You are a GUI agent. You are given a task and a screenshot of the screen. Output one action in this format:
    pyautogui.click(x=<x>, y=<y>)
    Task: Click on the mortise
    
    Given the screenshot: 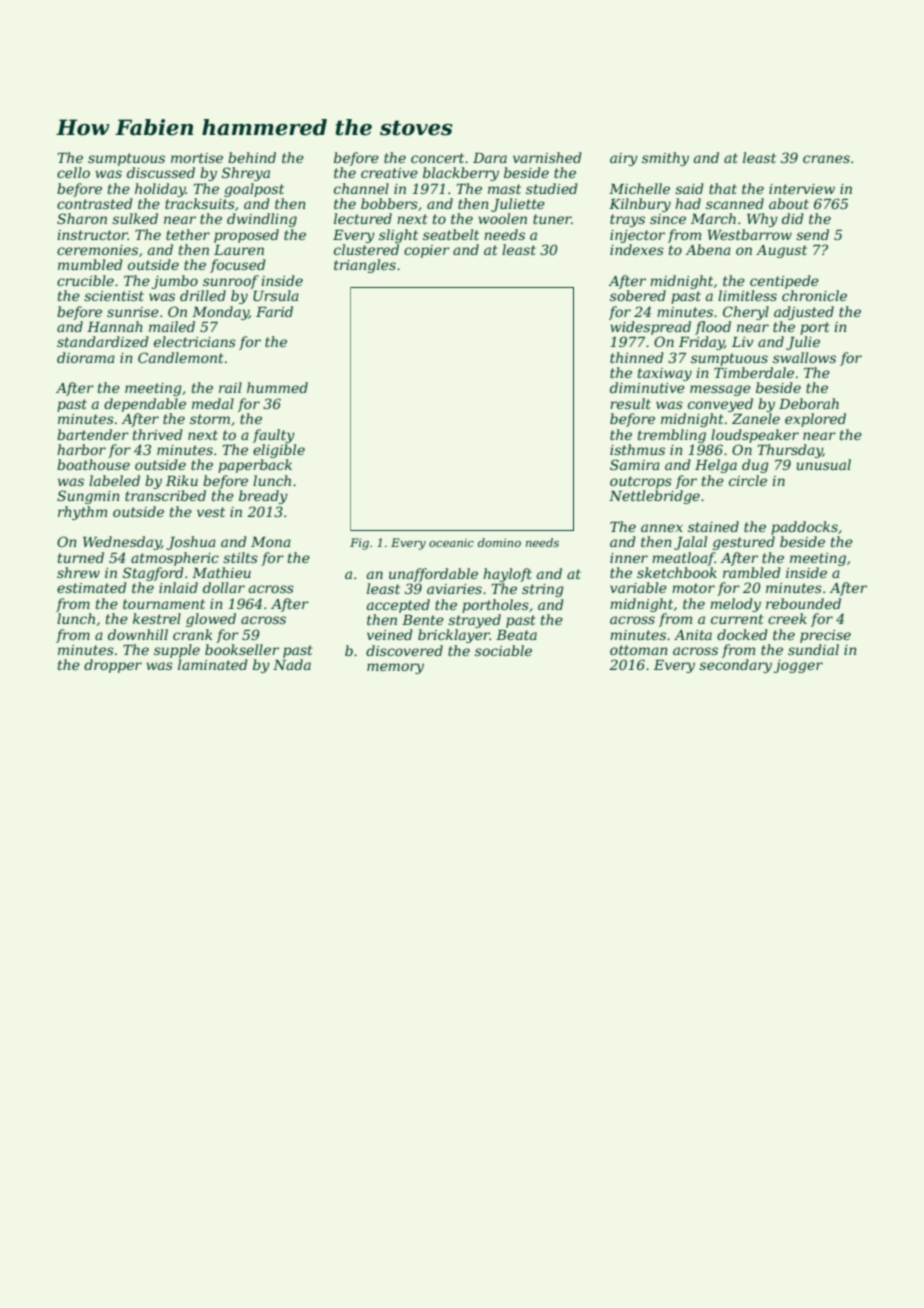 What is the action you would take?
    pyautogui.click(x=197, y=158)
